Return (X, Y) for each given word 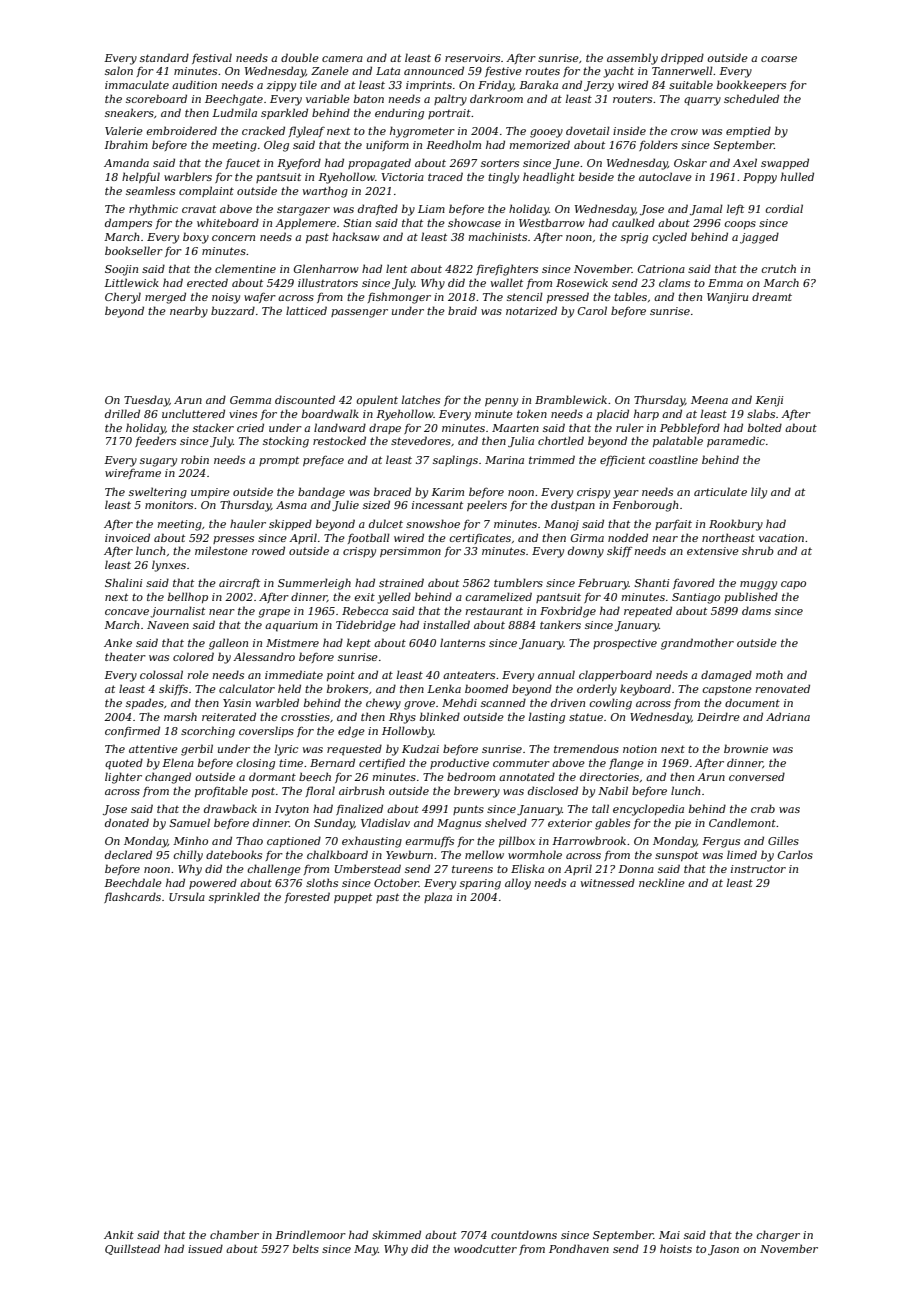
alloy (518, 884)
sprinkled (234, 897)
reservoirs (472, 58)
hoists (676, 1248)
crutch (778, 268)
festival (212, 58)
